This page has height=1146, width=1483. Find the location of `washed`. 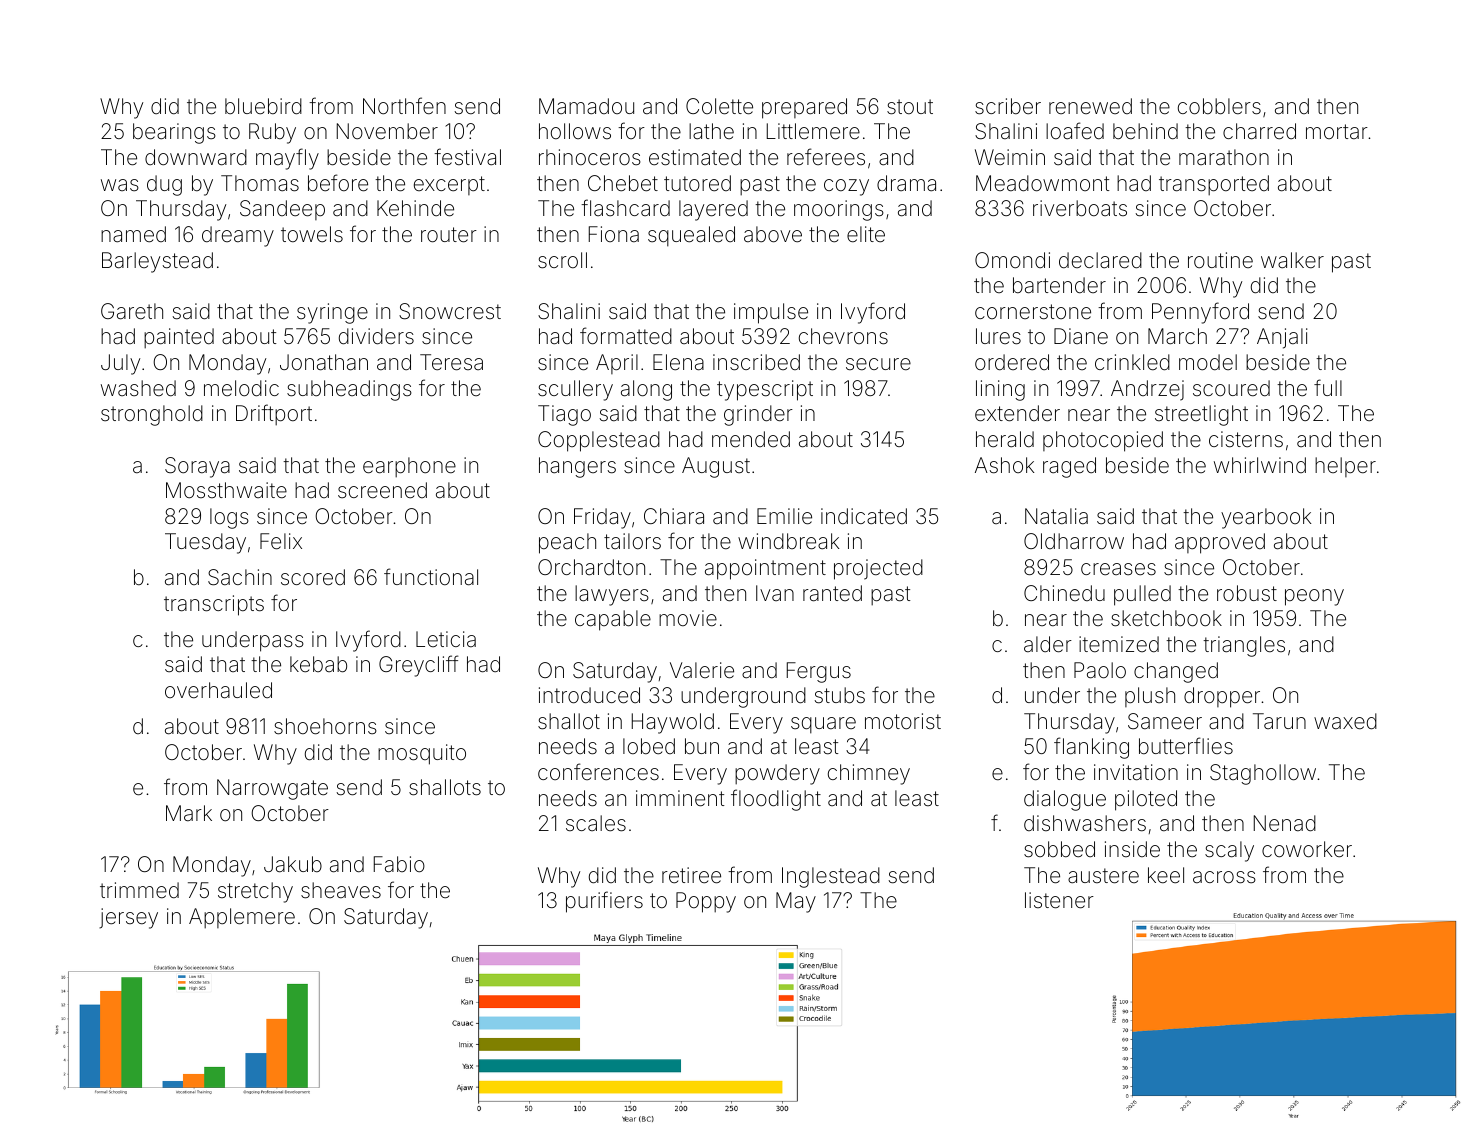

washed is located at coordinates (138, 388).
